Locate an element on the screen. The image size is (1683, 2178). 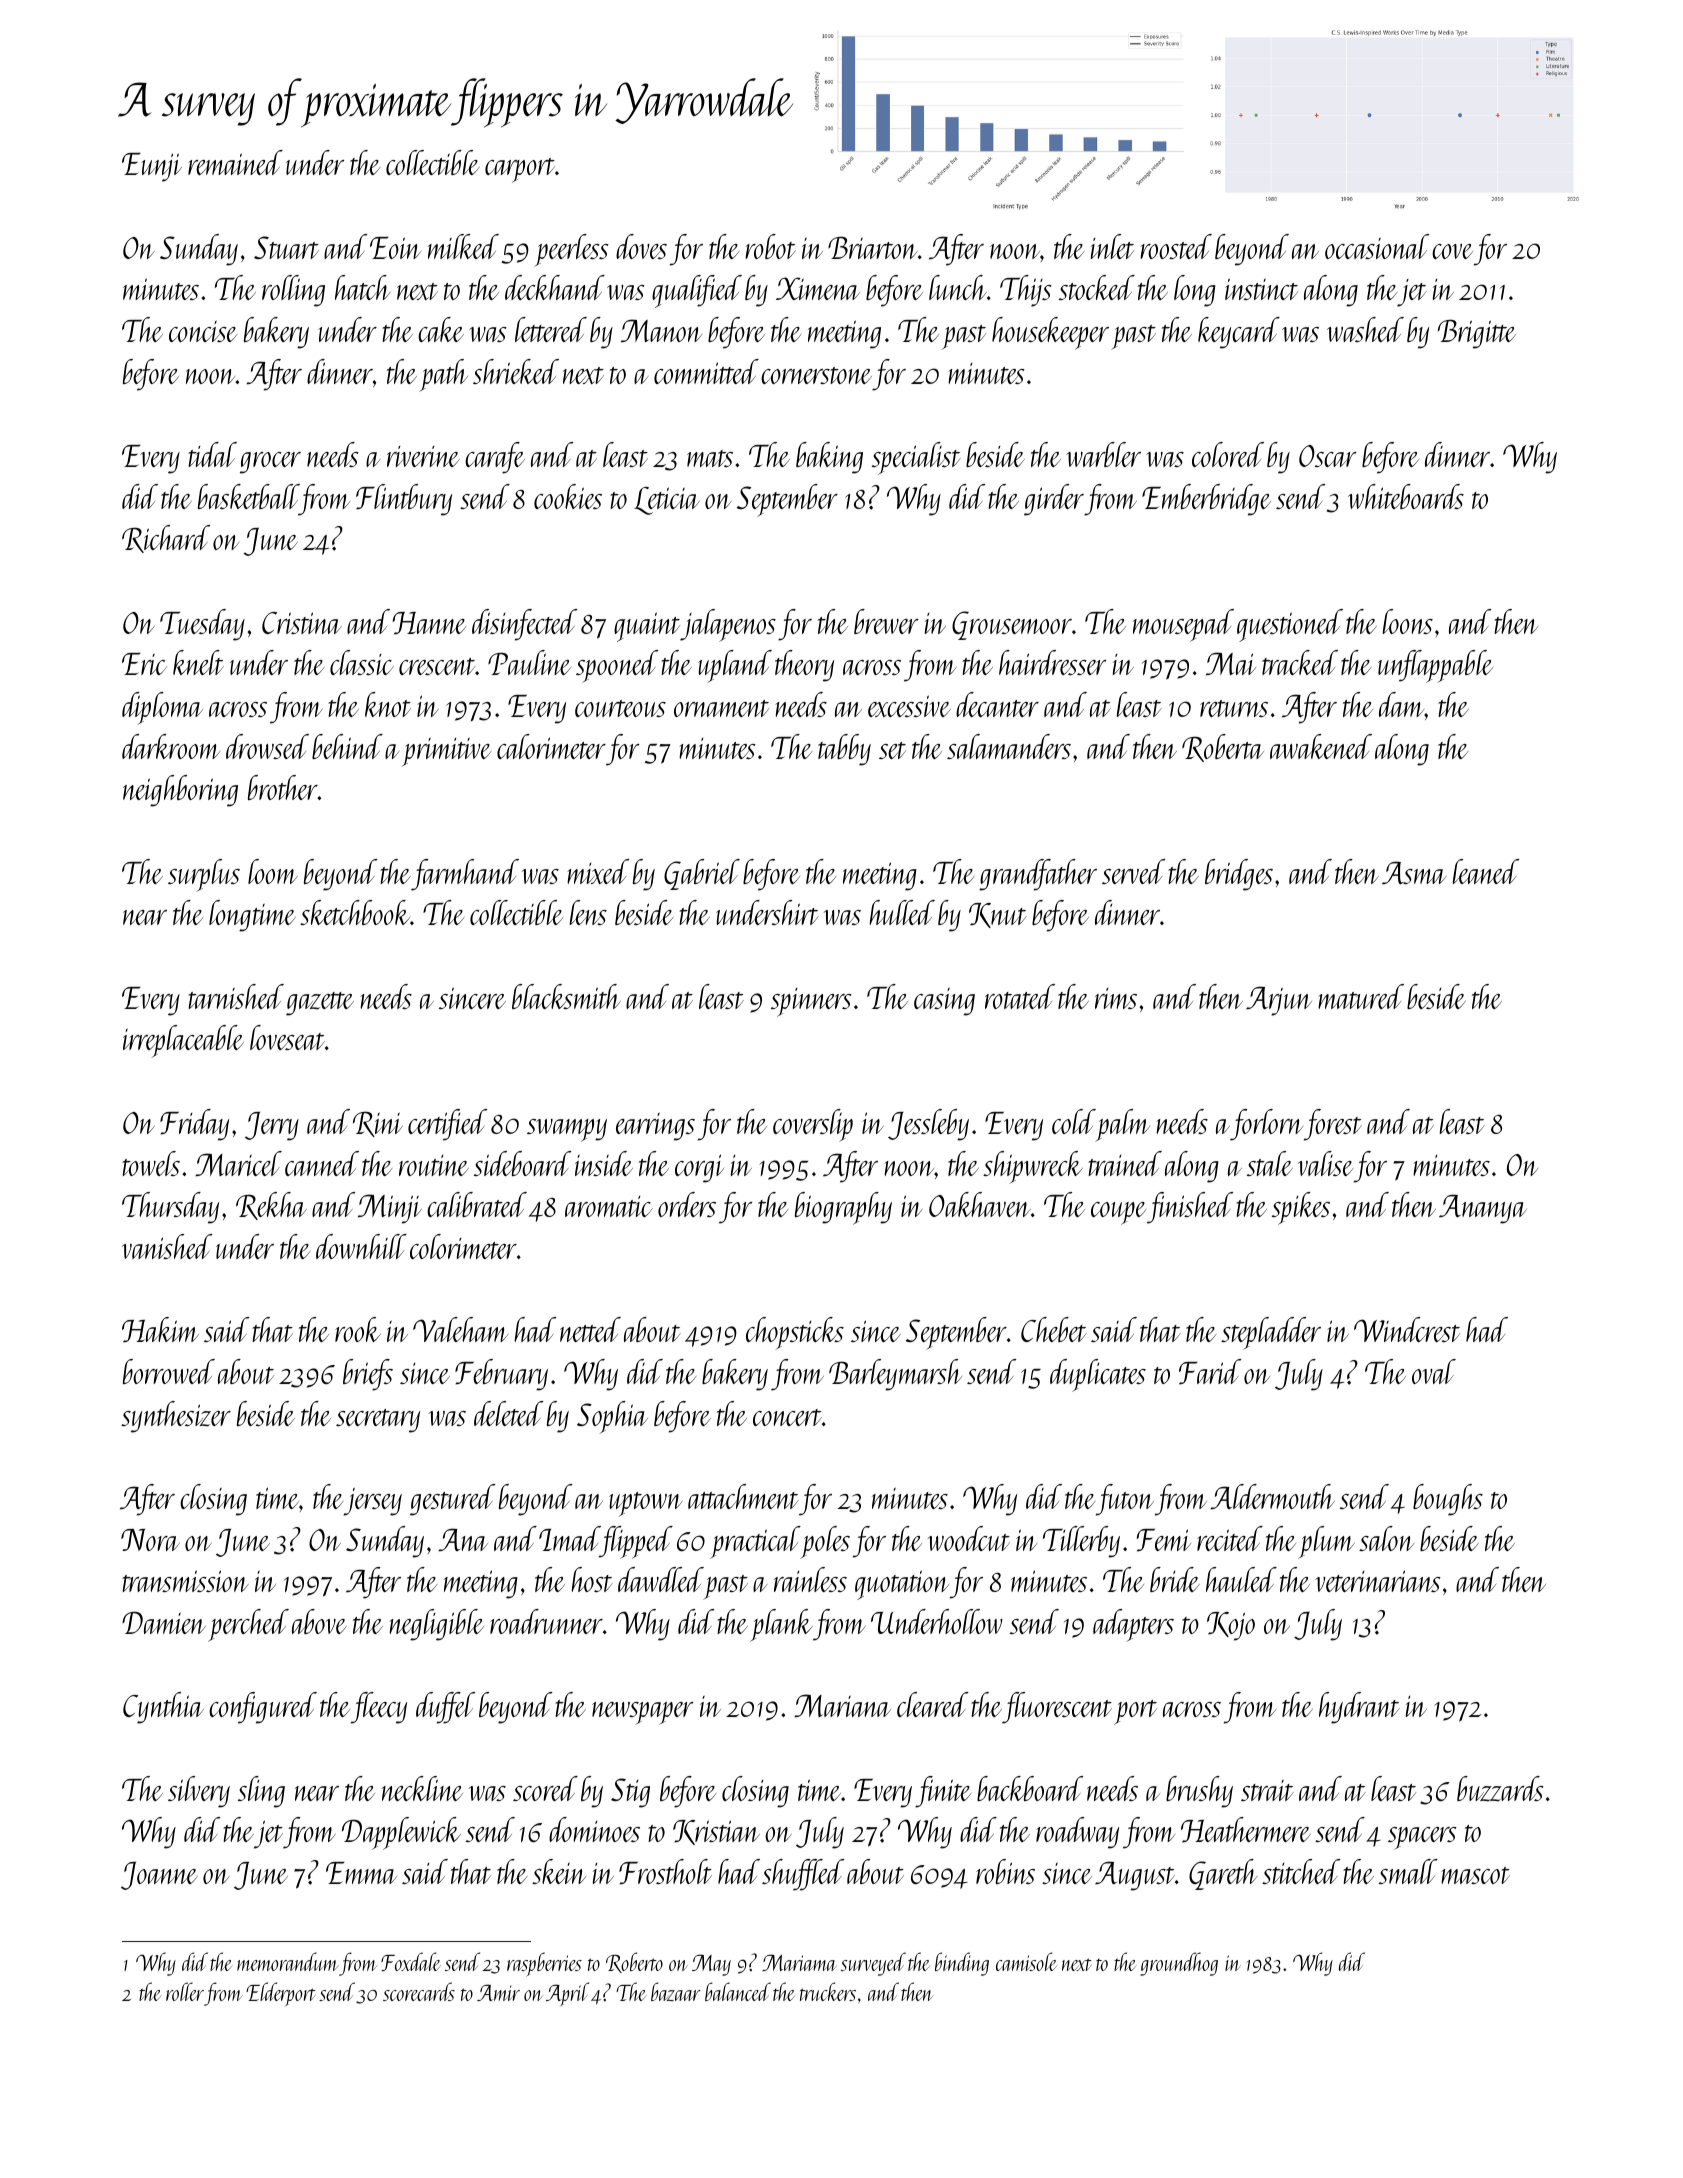
matured is located at coordinates (1361, 996).
